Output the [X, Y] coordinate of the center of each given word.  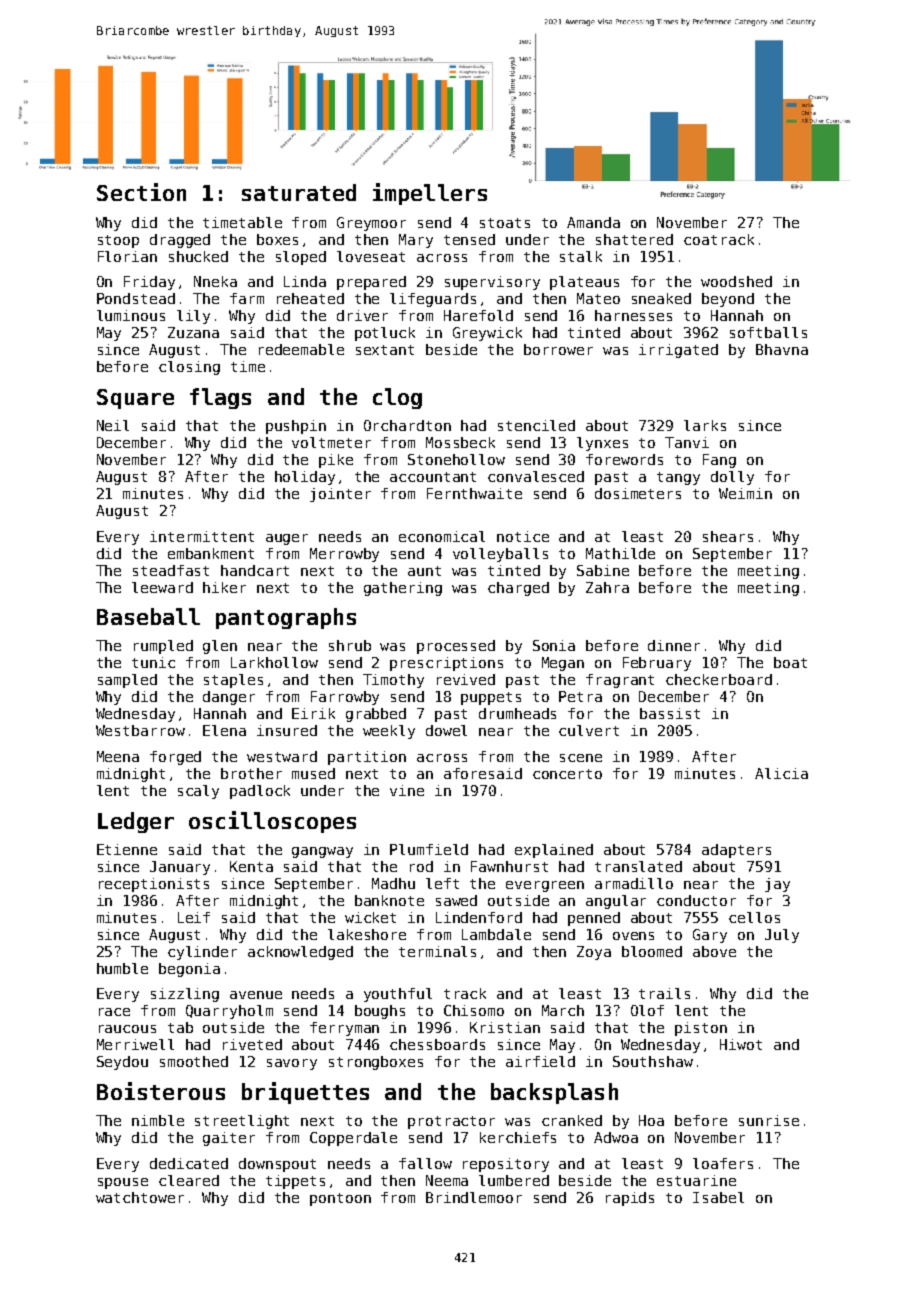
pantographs [286, 618]
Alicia [781, 773]
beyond [728, 300]
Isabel [718, 1197]
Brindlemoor [474, 1197]
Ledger [136, 822]
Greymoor [371, 224]
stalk [581, 256]
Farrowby [345, 698]
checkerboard [719, 679]
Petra [580, 696]
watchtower [140, 1197]
